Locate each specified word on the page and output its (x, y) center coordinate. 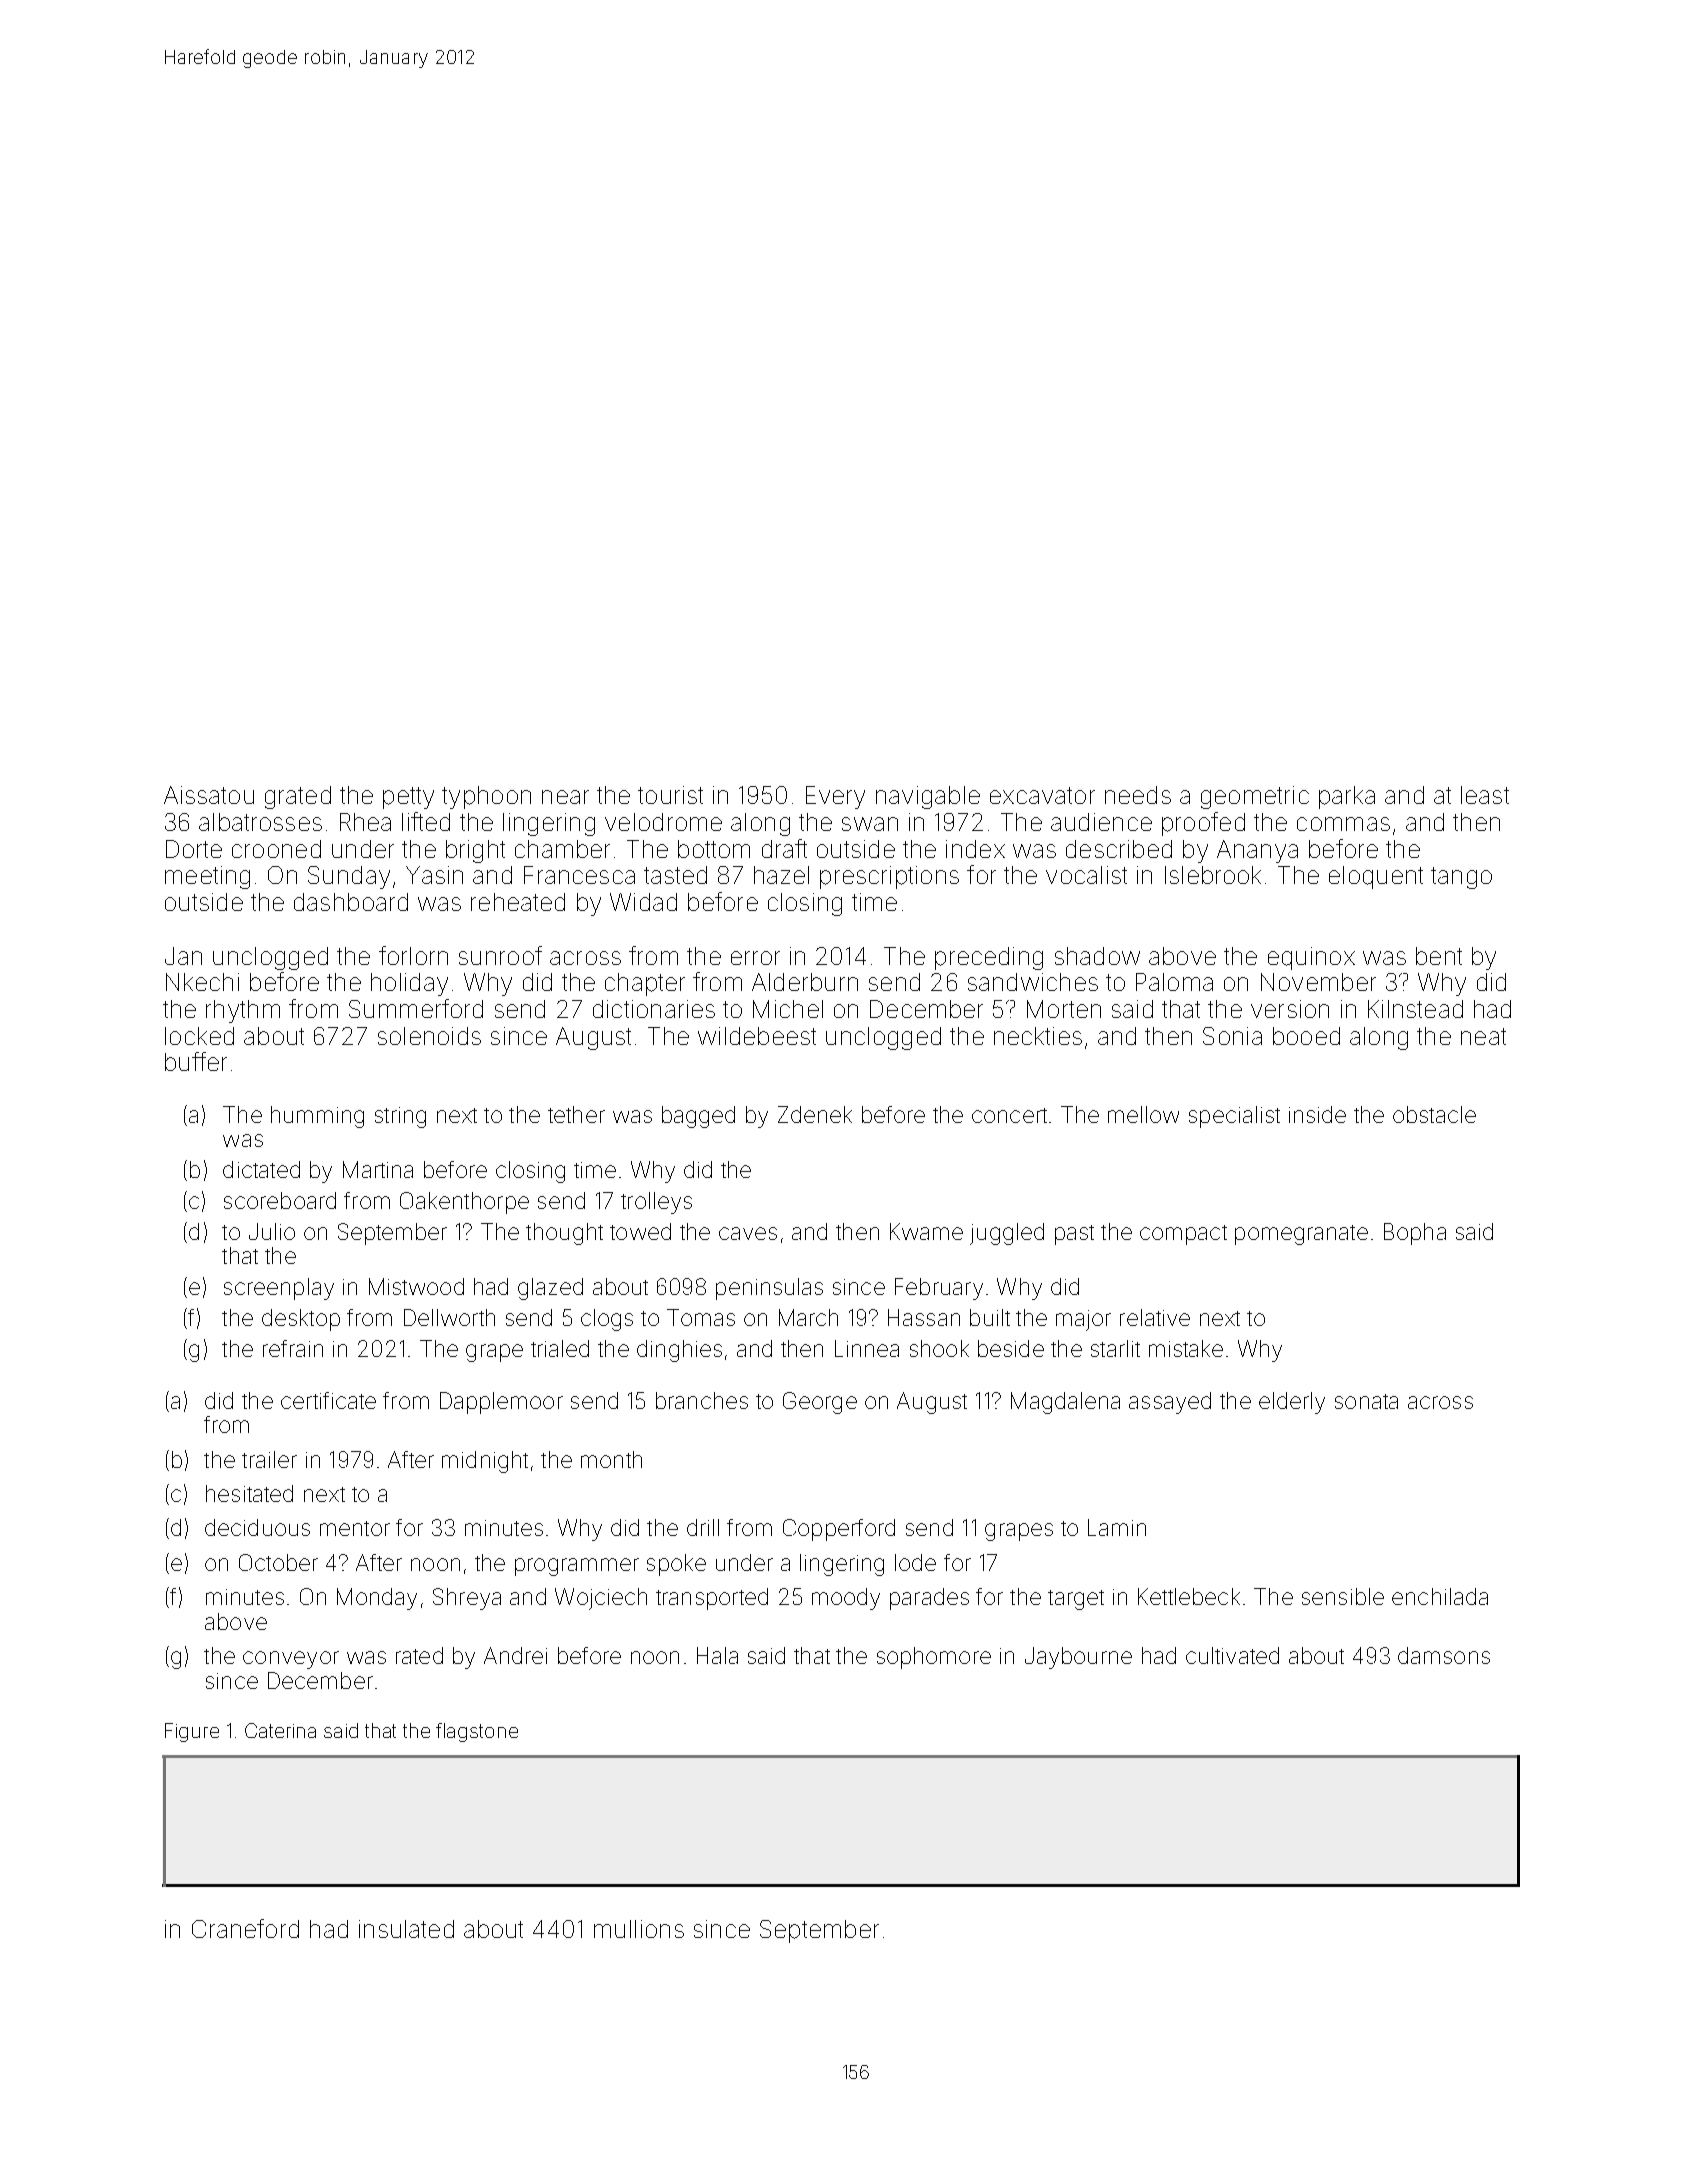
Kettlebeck (1189, 1596)
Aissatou (209, 795)
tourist (670, 795)
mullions (639, 1929)
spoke (676, 1565)
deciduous (257, 1527)
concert (1009, 1115)
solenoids (429, 1036)
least (1485, 795)
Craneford (245, 1928)
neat (1483, 1036)
